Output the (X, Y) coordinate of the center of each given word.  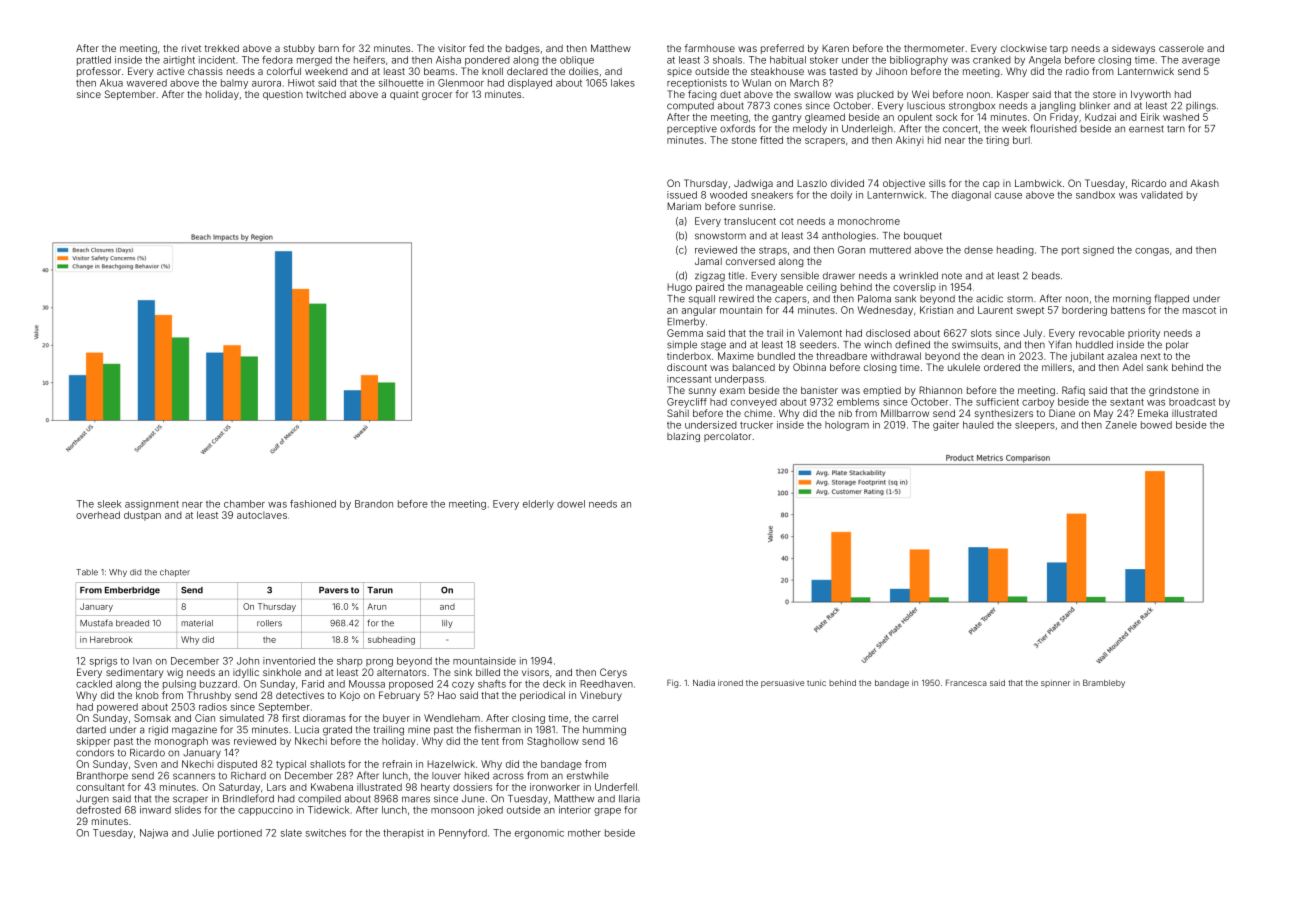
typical (291, 765)
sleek (109, 504)
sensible (800, 276)
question (283, 95)
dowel (571, 504)
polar (1177, 345)
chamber (244, 504)
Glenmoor (461, 83)
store (1104, 94)
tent (490, 741)
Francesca (966, 682)
